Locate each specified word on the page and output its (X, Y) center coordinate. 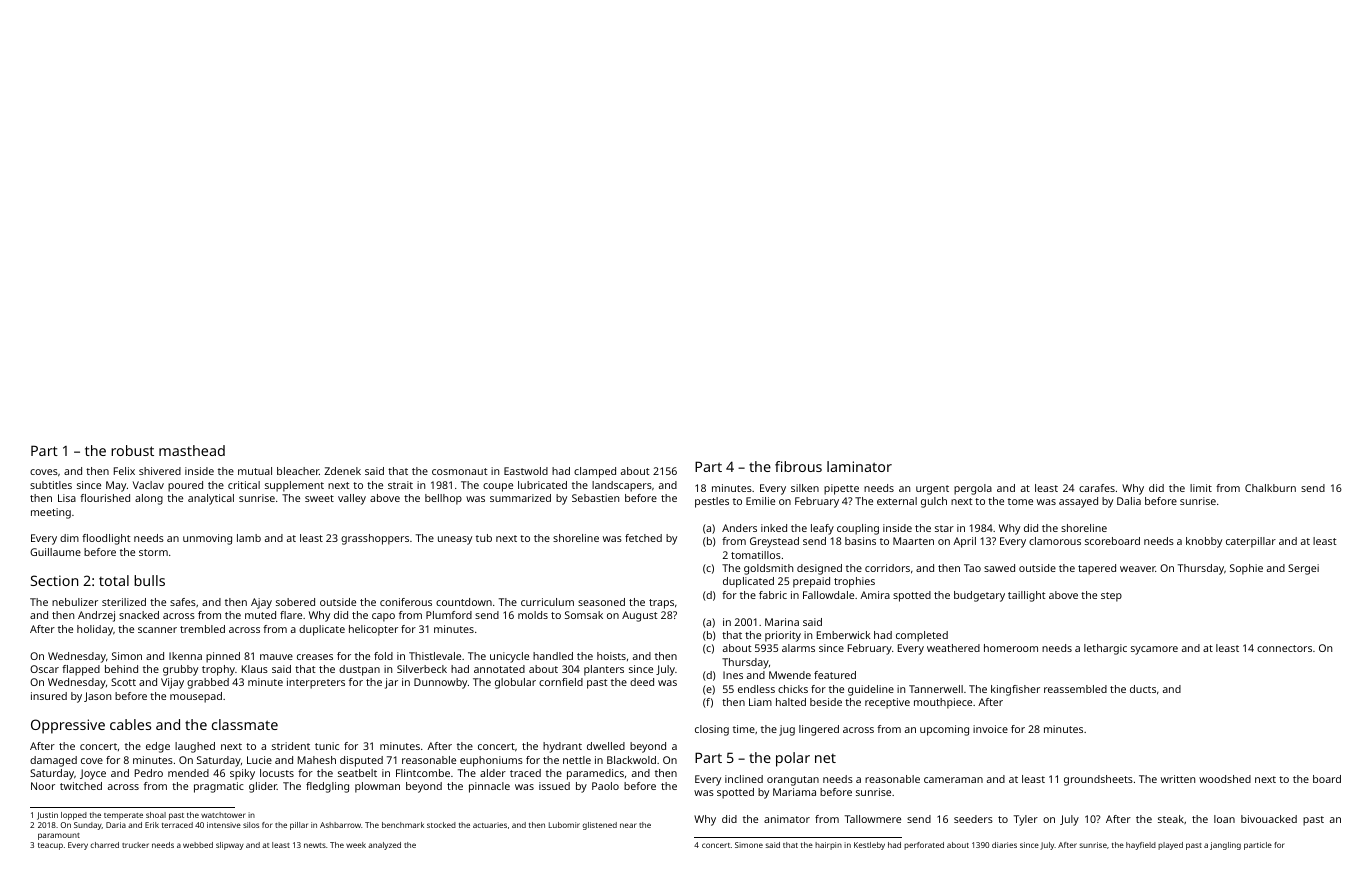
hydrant (562, 747)
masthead (192, 450)
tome (1020, 501)
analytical (211, 499)
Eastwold (526, 471)
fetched (643, 538)
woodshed (1225, 779)
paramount (59, 836)
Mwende (790, 675)
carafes (1097, 488)
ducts (1143, 689)
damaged (53, 761)
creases (315, 657)
